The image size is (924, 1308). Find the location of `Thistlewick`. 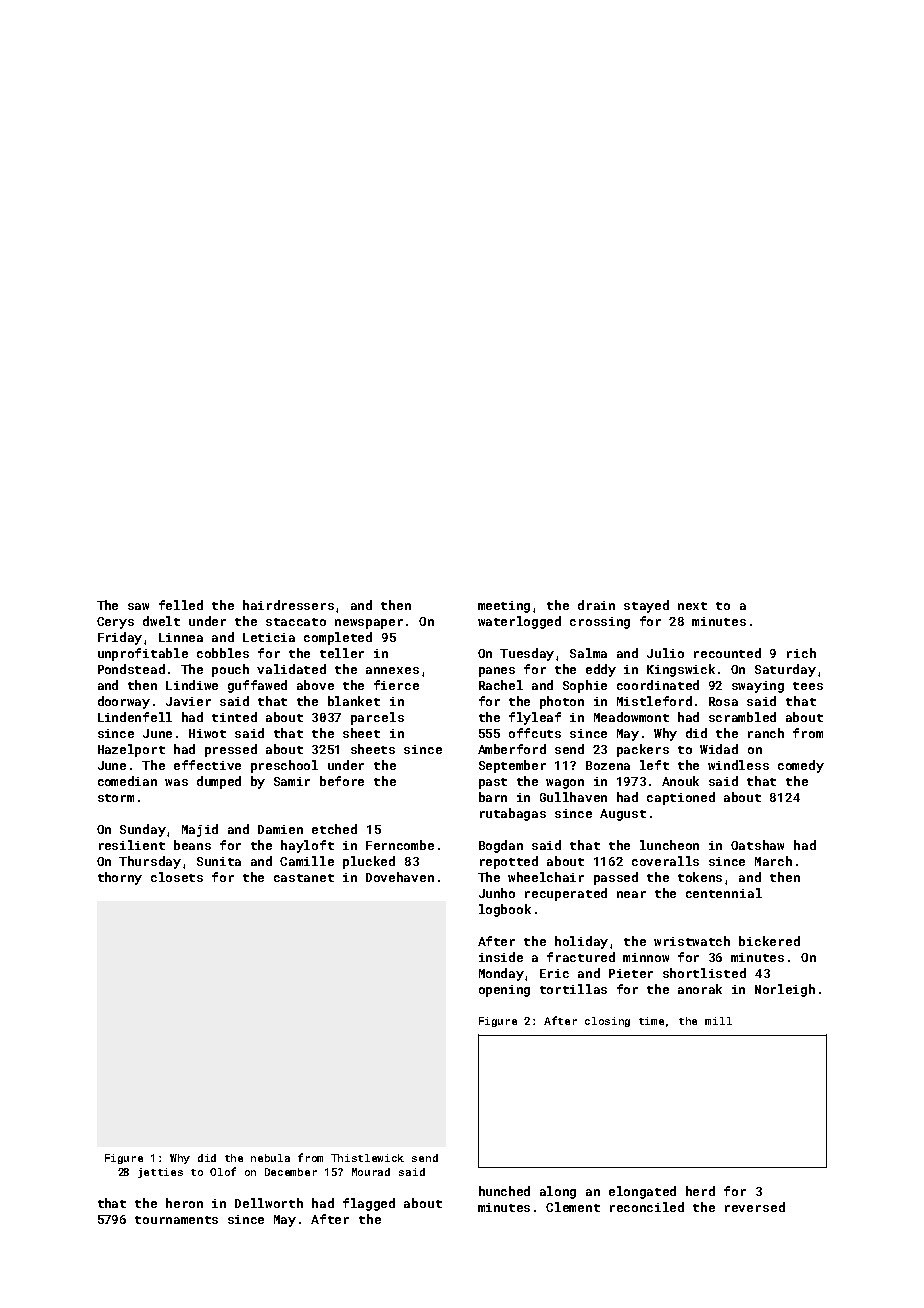

Thistlewick is located at coordinates (367, 1158).
